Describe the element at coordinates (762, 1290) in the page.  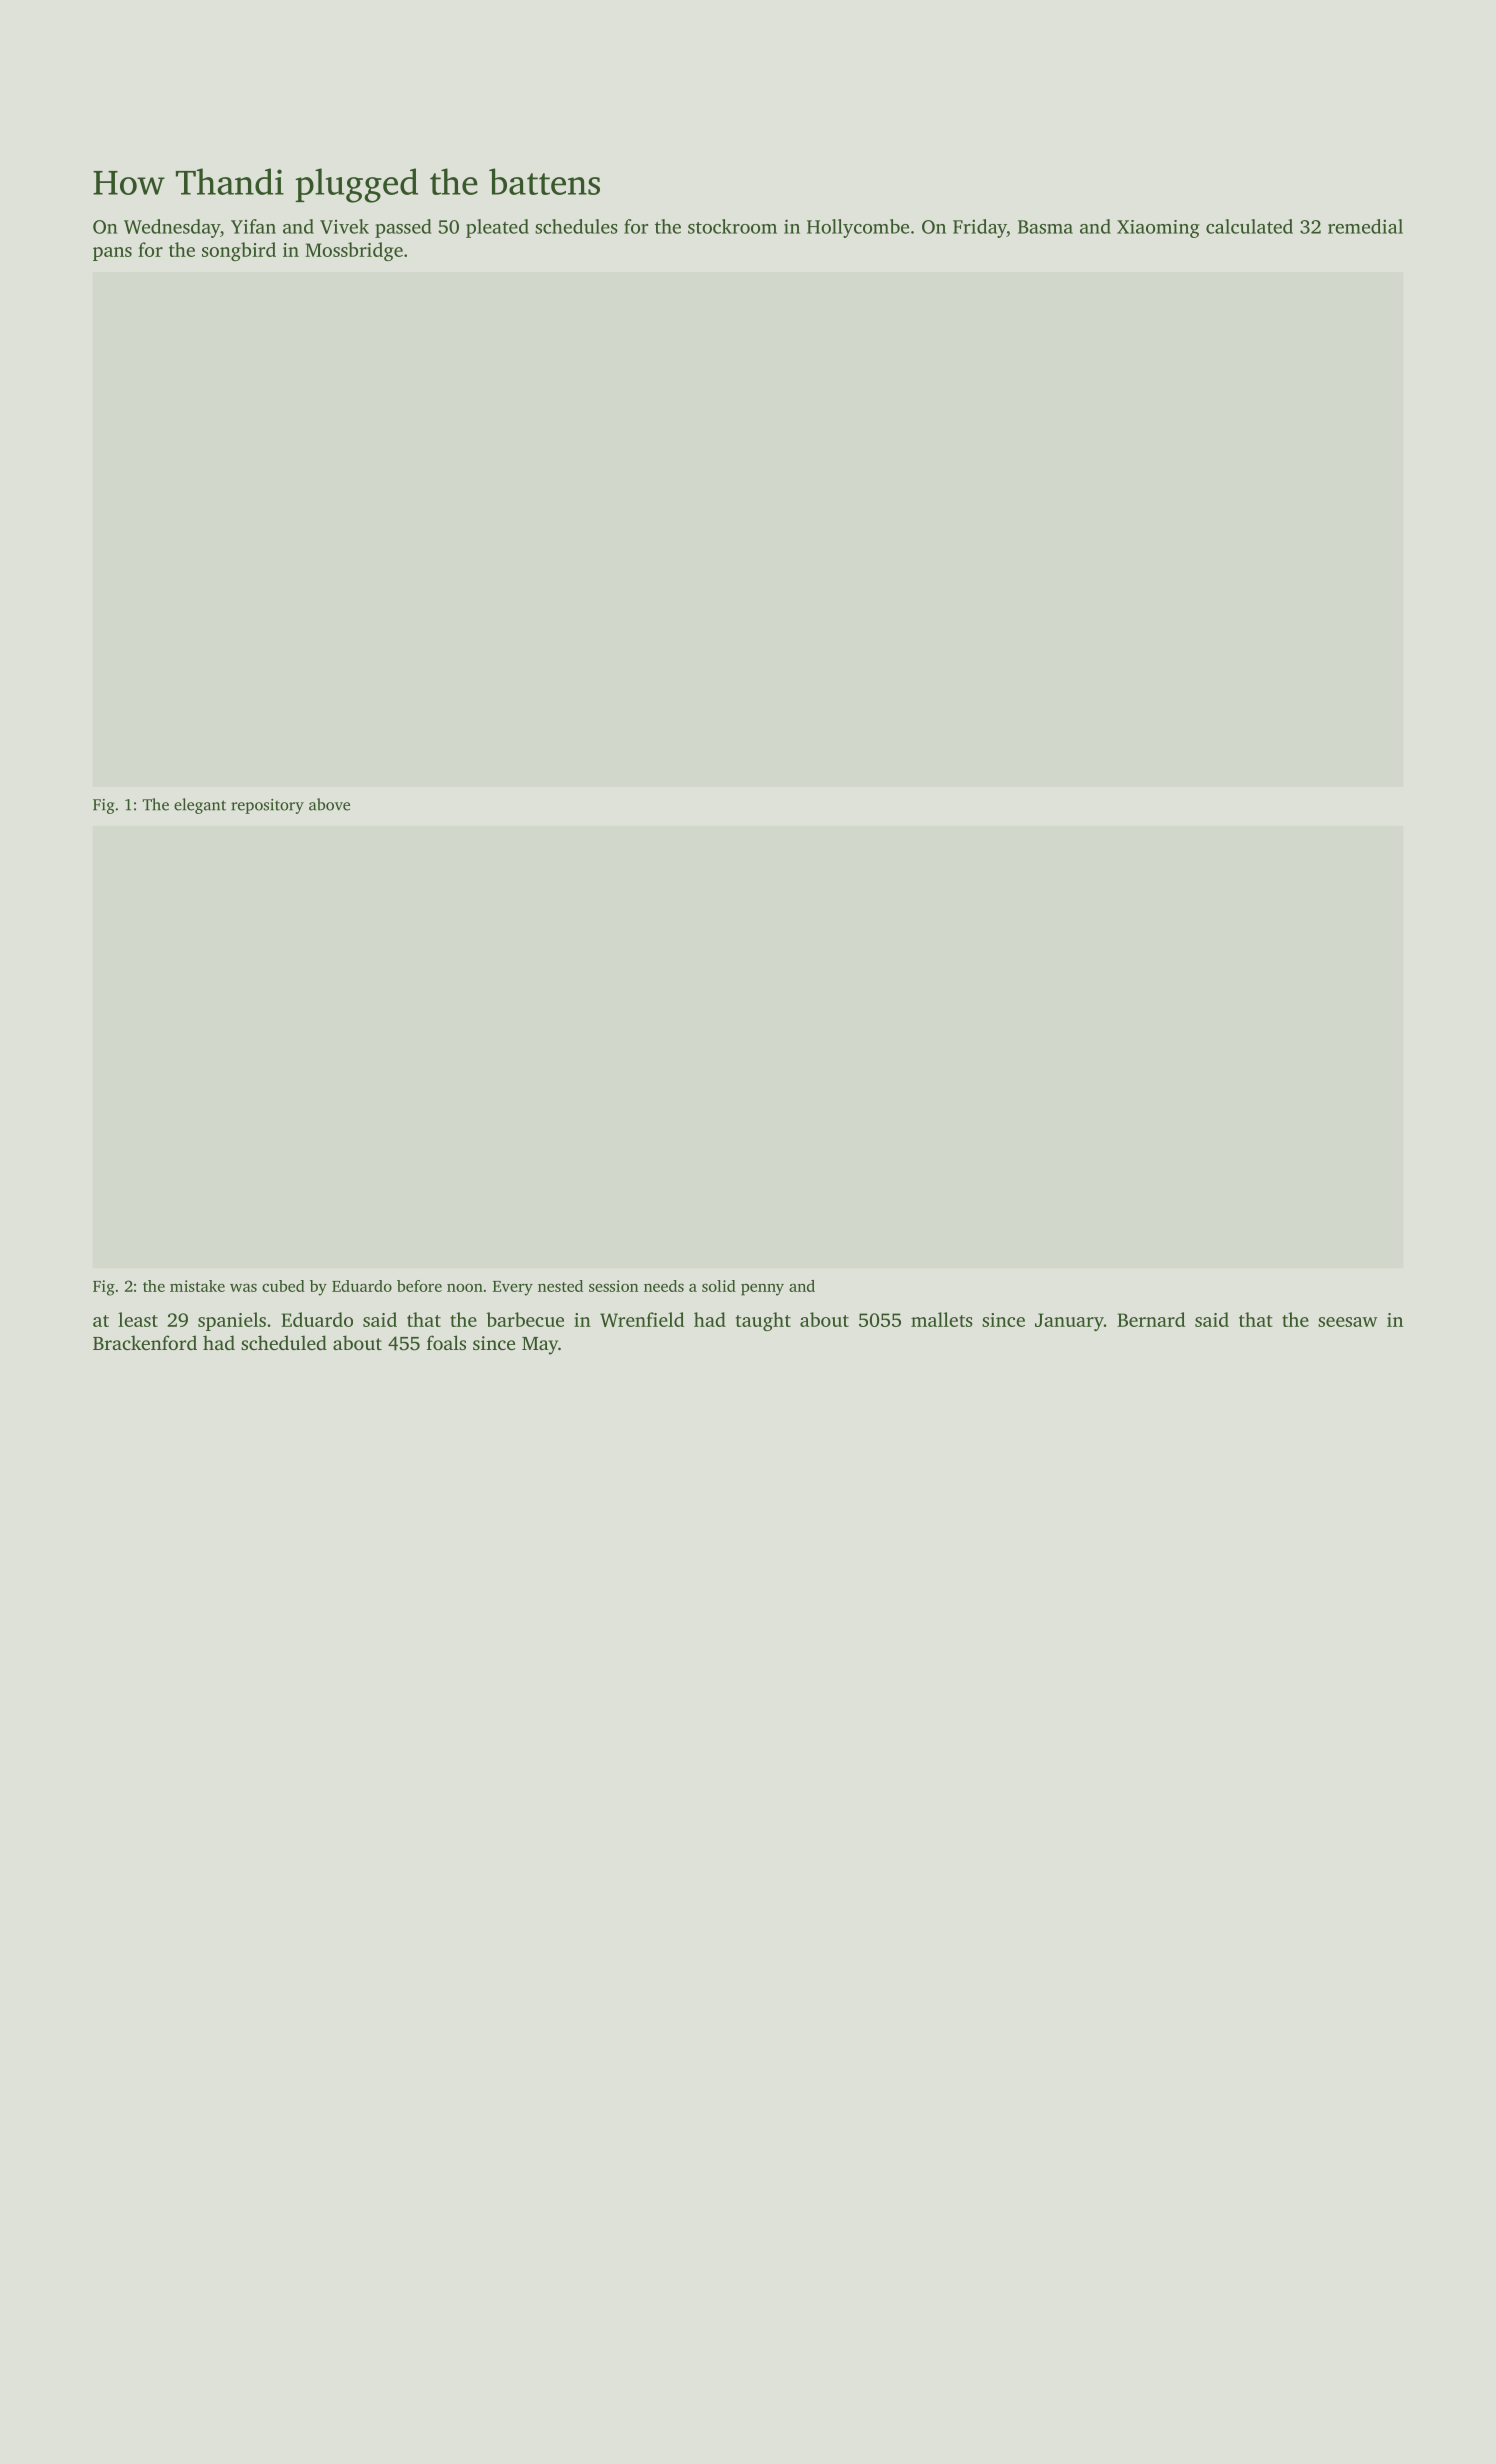
I see `penny` at that location.
